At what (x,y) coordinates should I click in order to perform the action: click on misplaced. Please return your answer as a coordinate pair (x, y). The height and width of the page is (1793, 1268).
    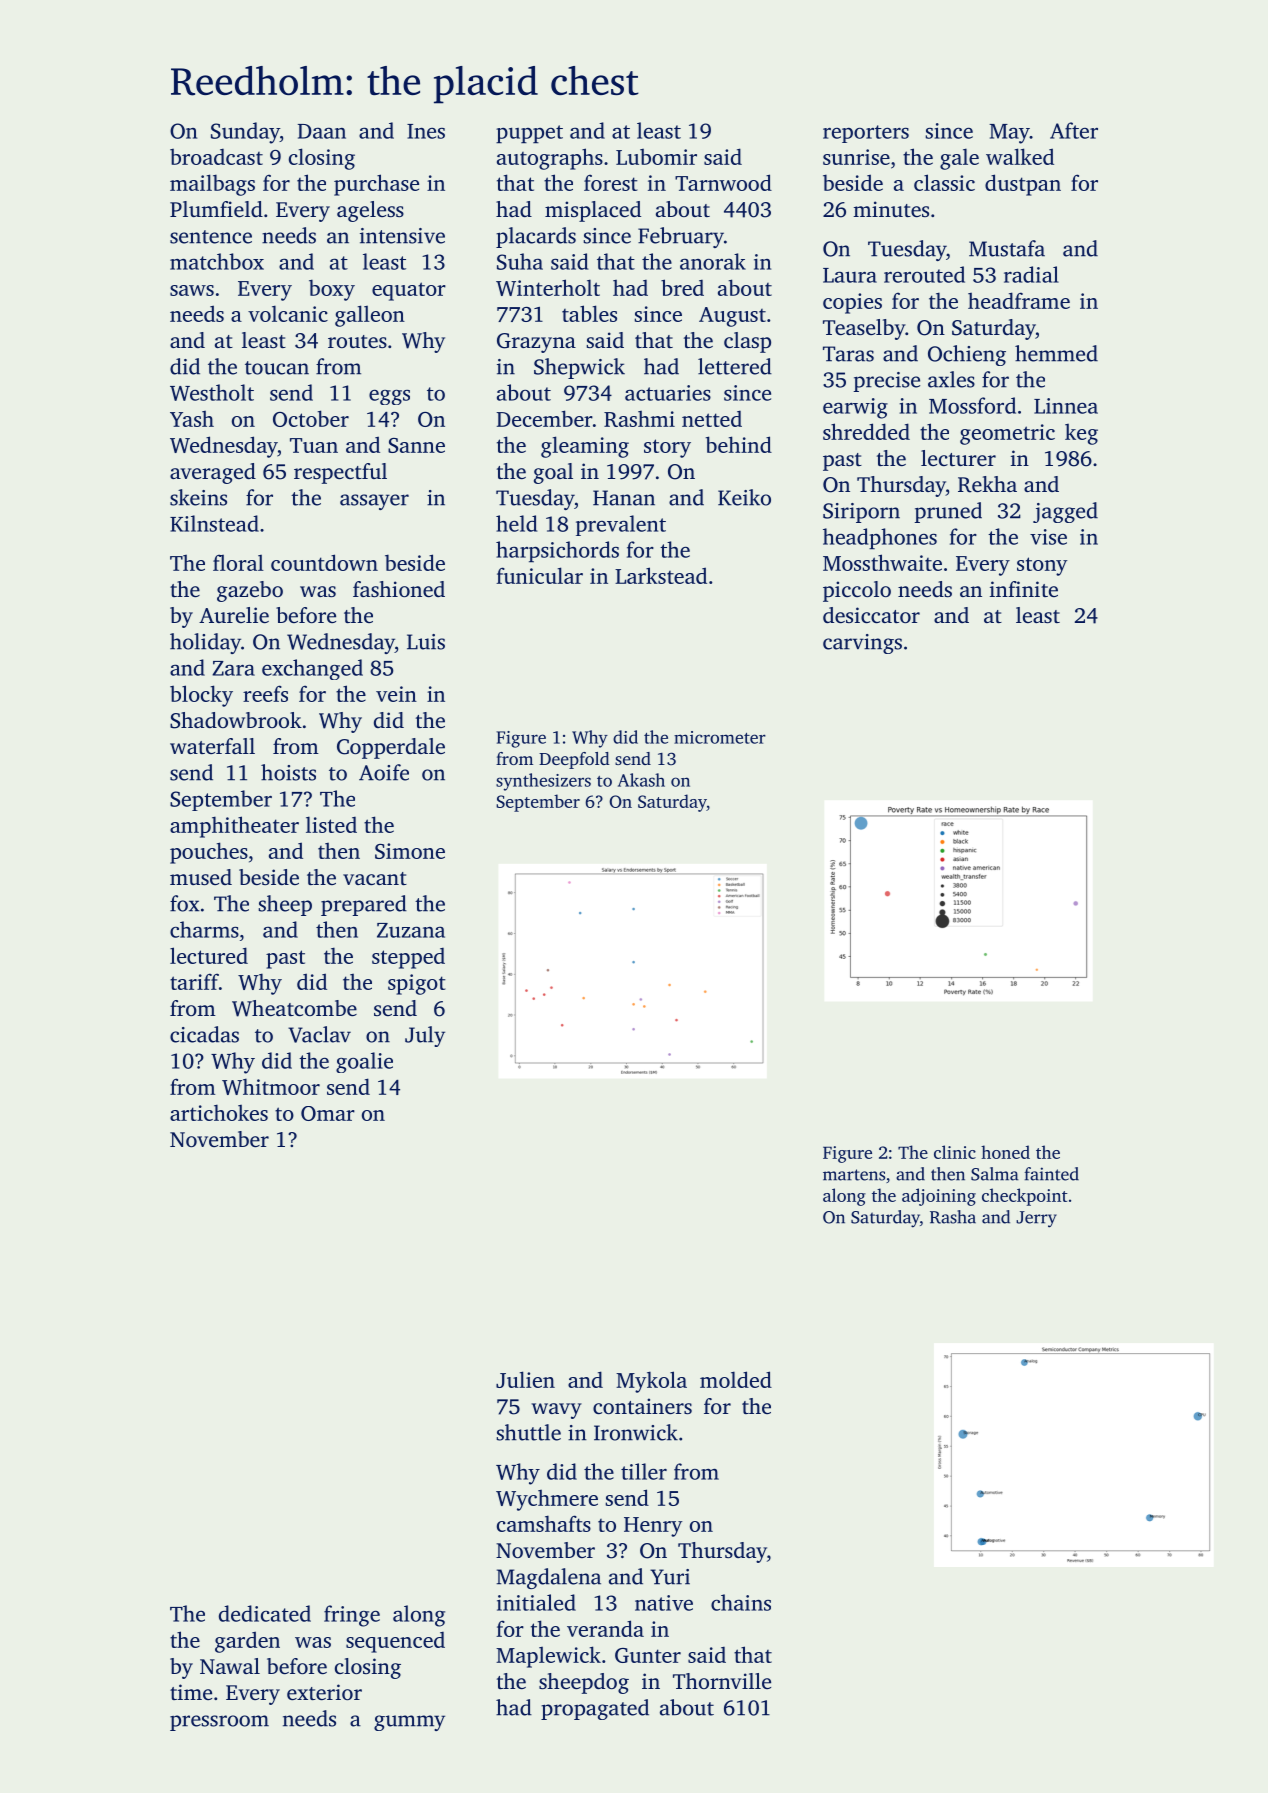
    Looking at the image, I should click on (593, 211).
